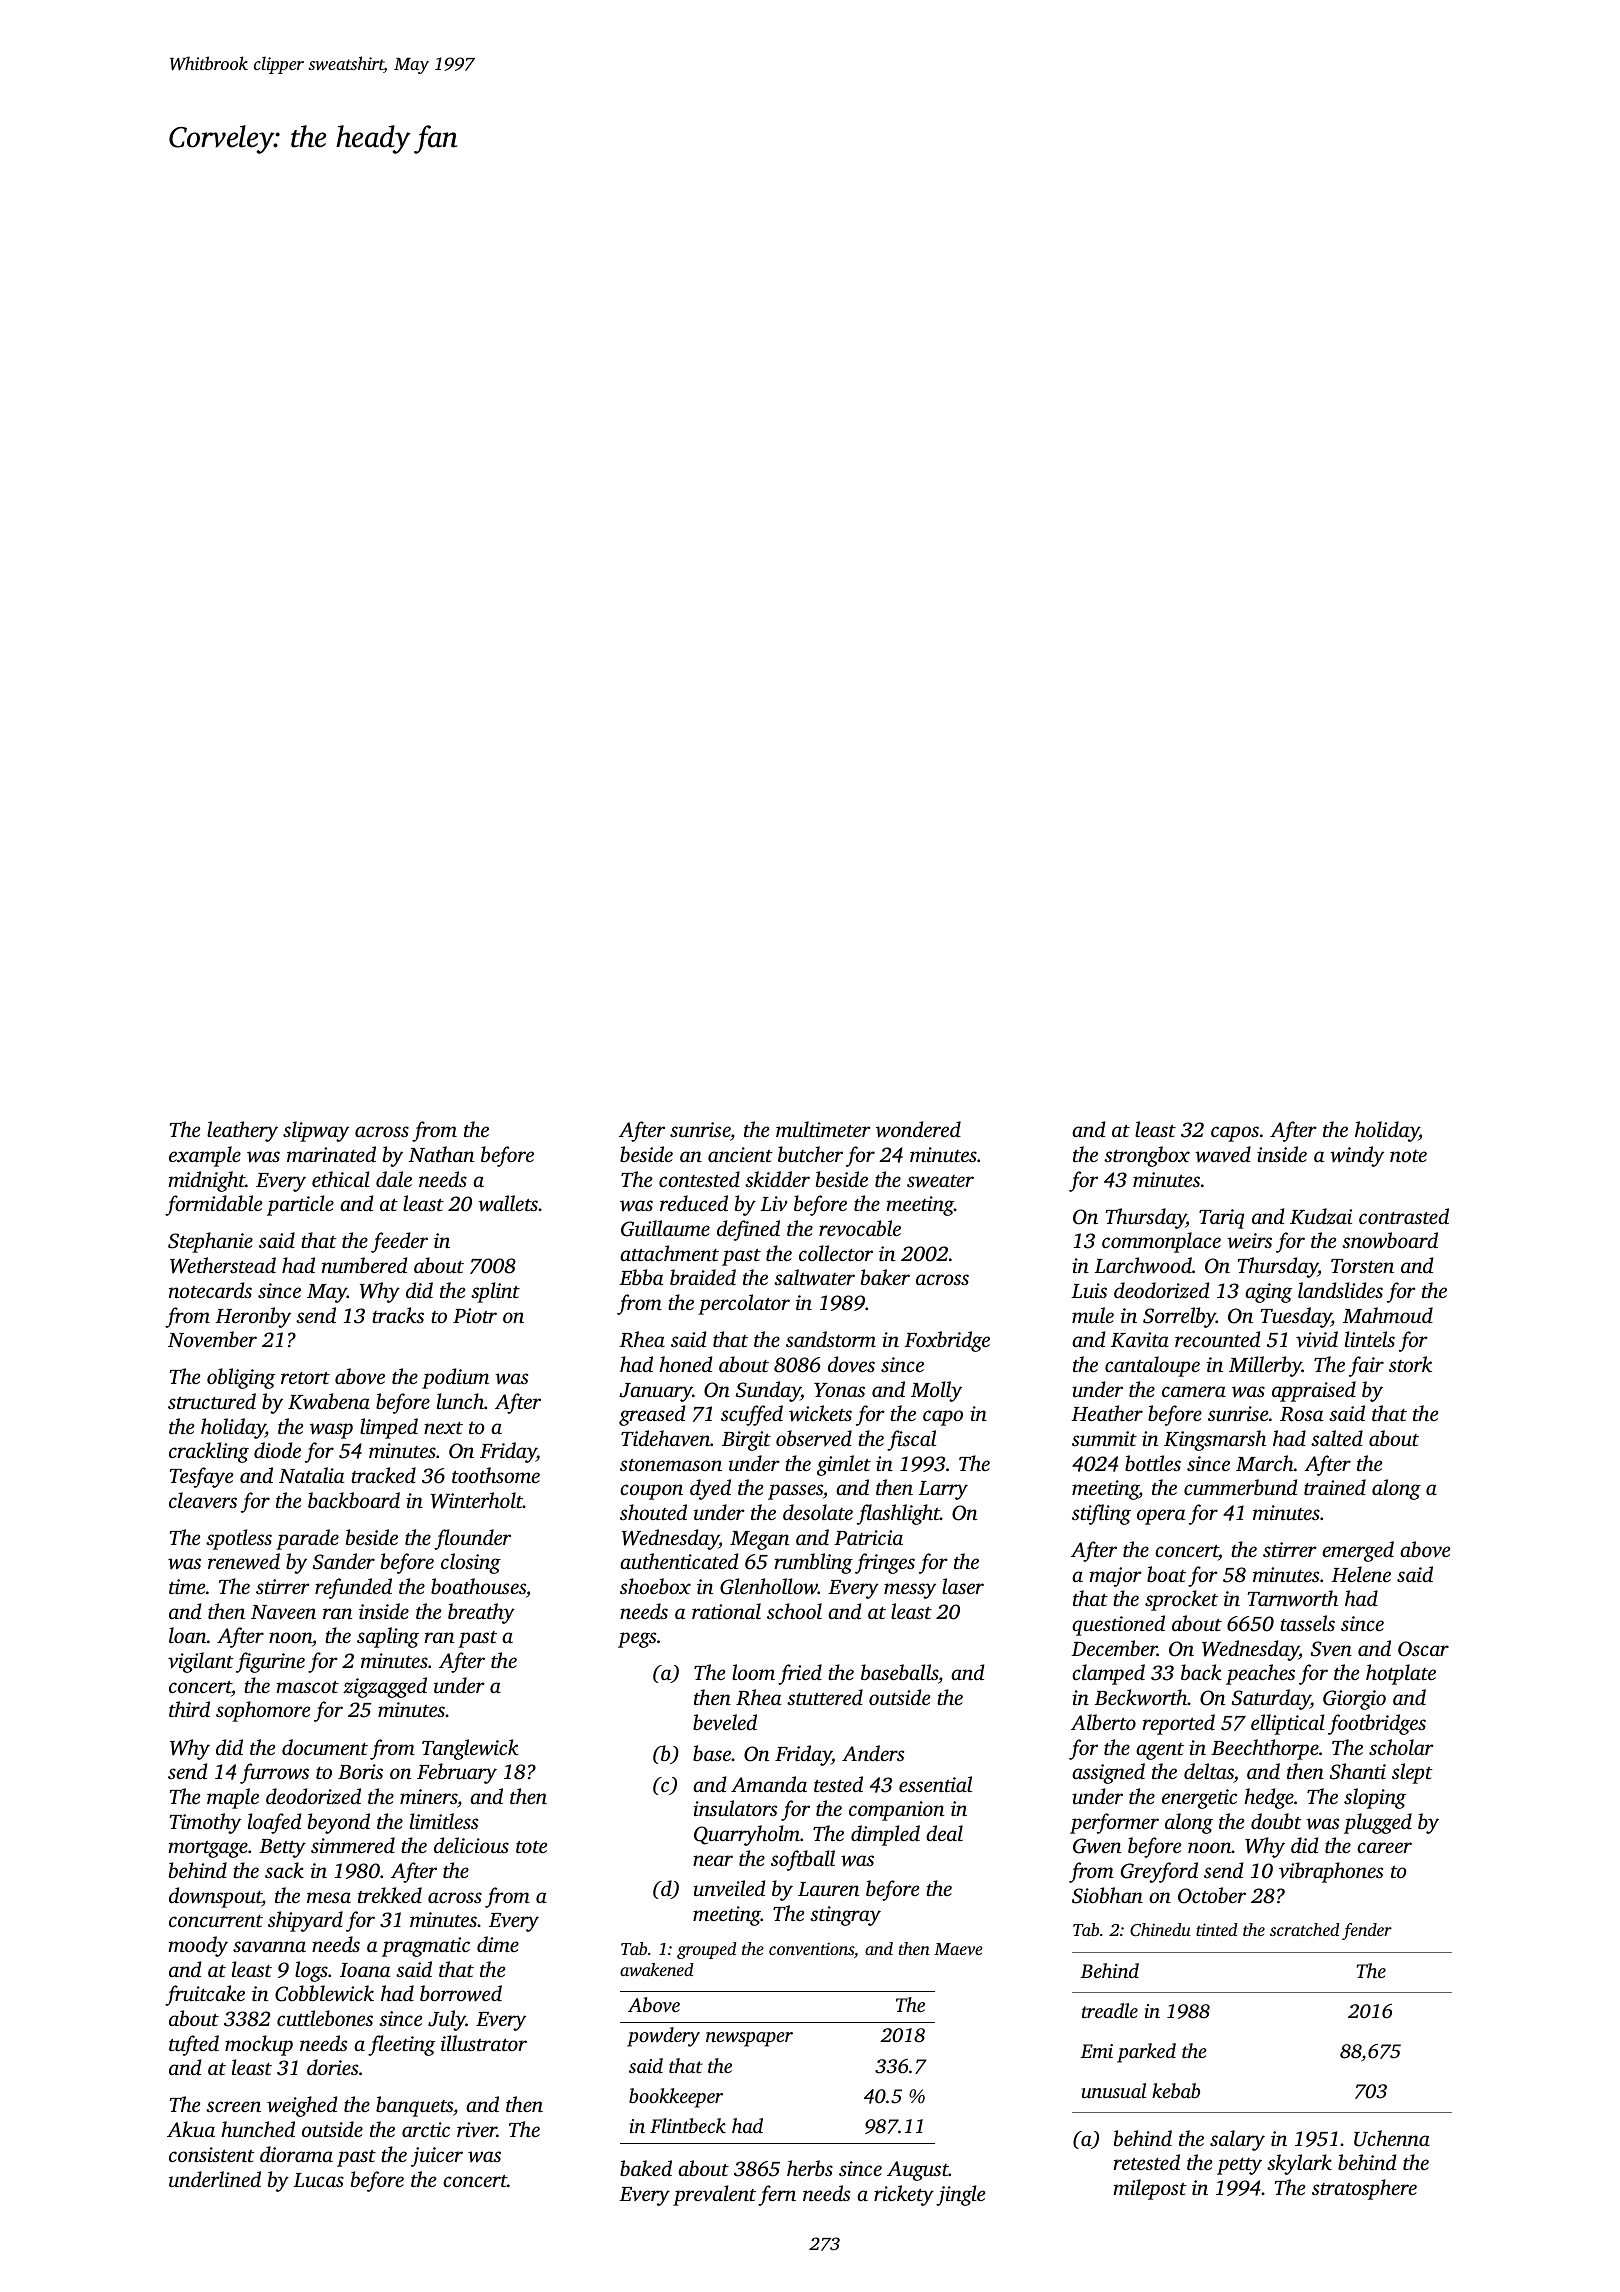 The width and height of the image is (1620, 2292). I want to click on Helene, so click(1361, 1574).
